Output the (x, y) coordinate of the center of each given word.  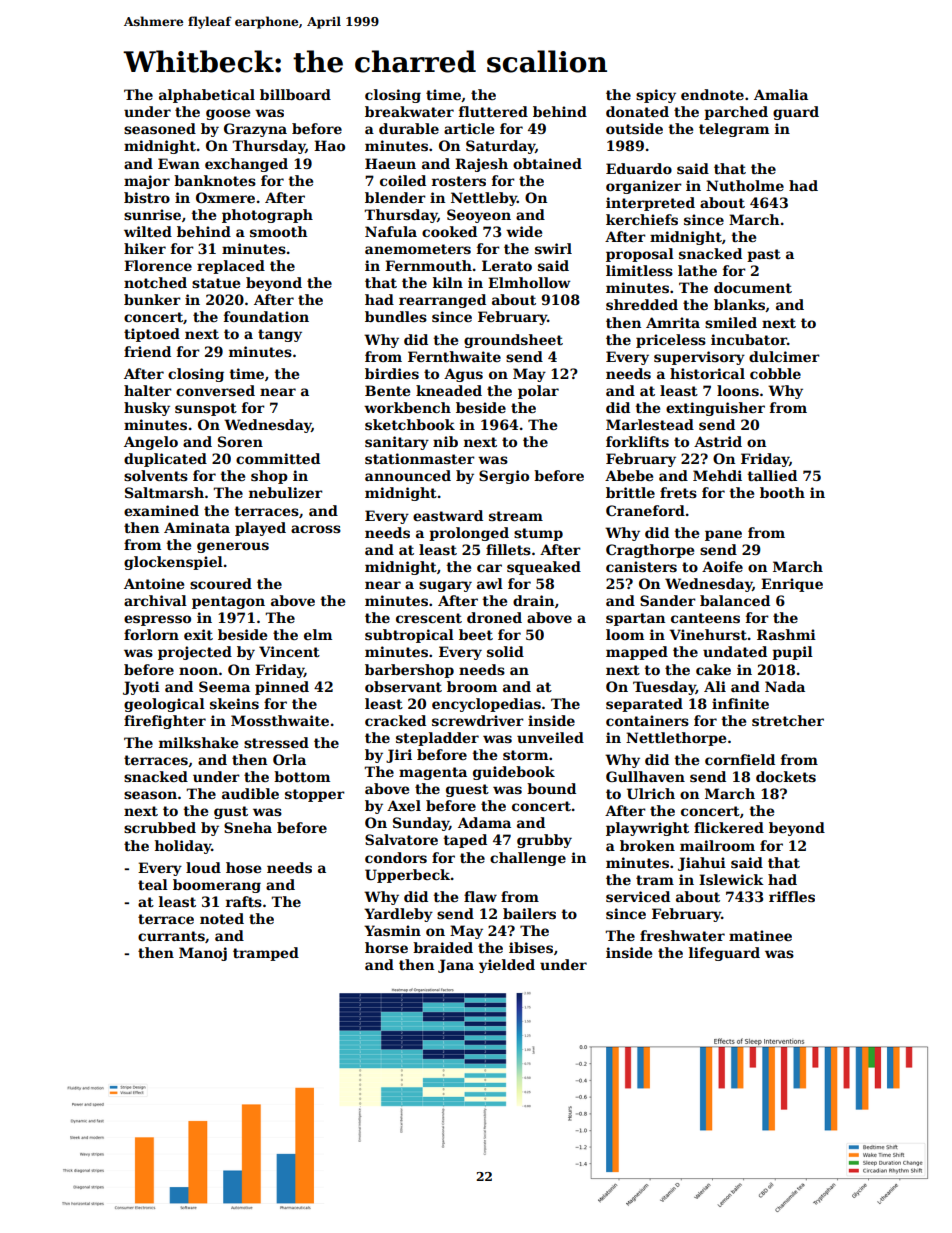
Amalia (781, 94)
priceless (671, 341)
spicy (656, 96)
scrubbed (160, 827)
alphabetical (207, 96)
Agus (463, 375)
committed (278, 458)
